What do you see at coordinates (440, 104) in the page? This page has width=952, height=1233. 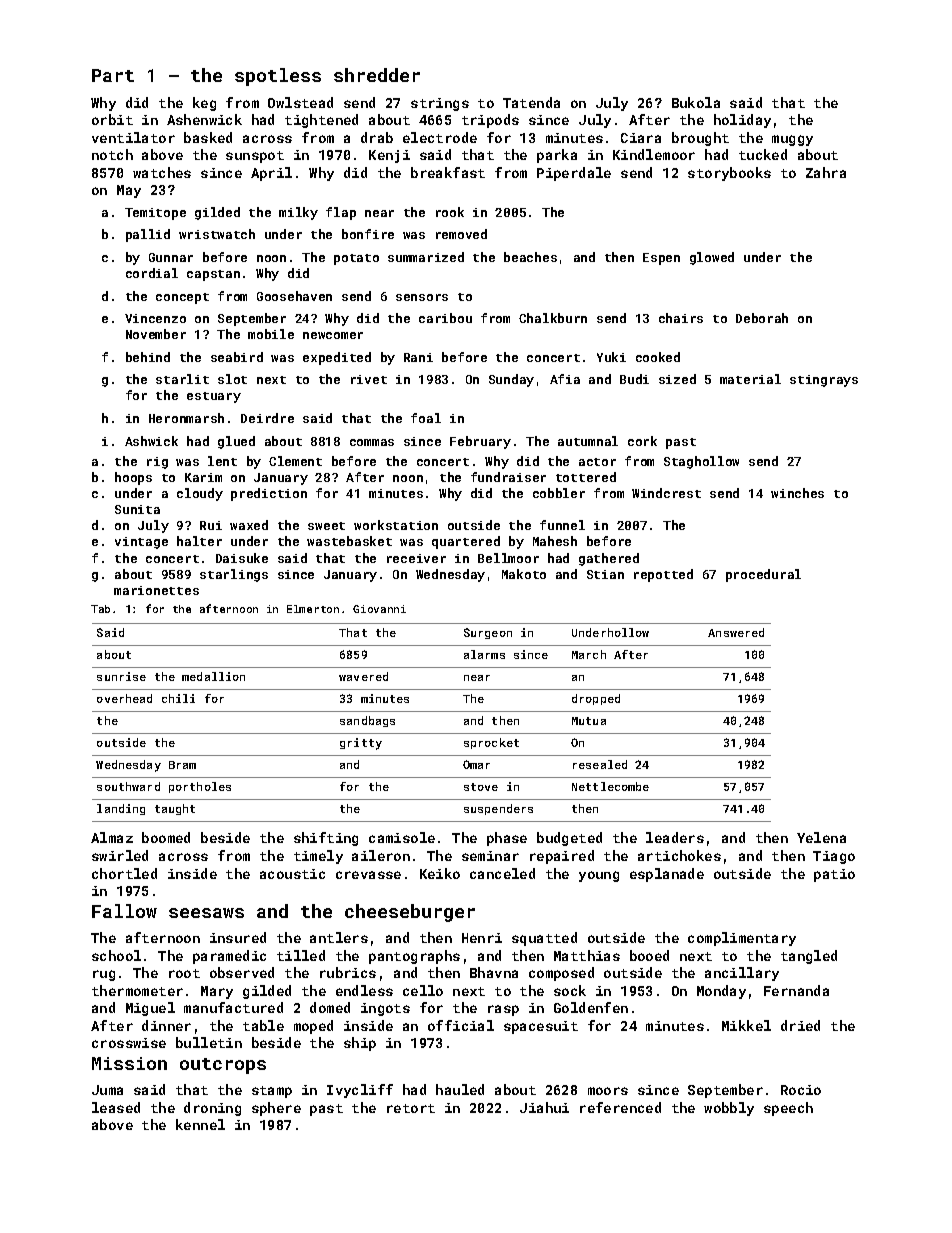 I see `strings` at bounding box center [440, 104].
